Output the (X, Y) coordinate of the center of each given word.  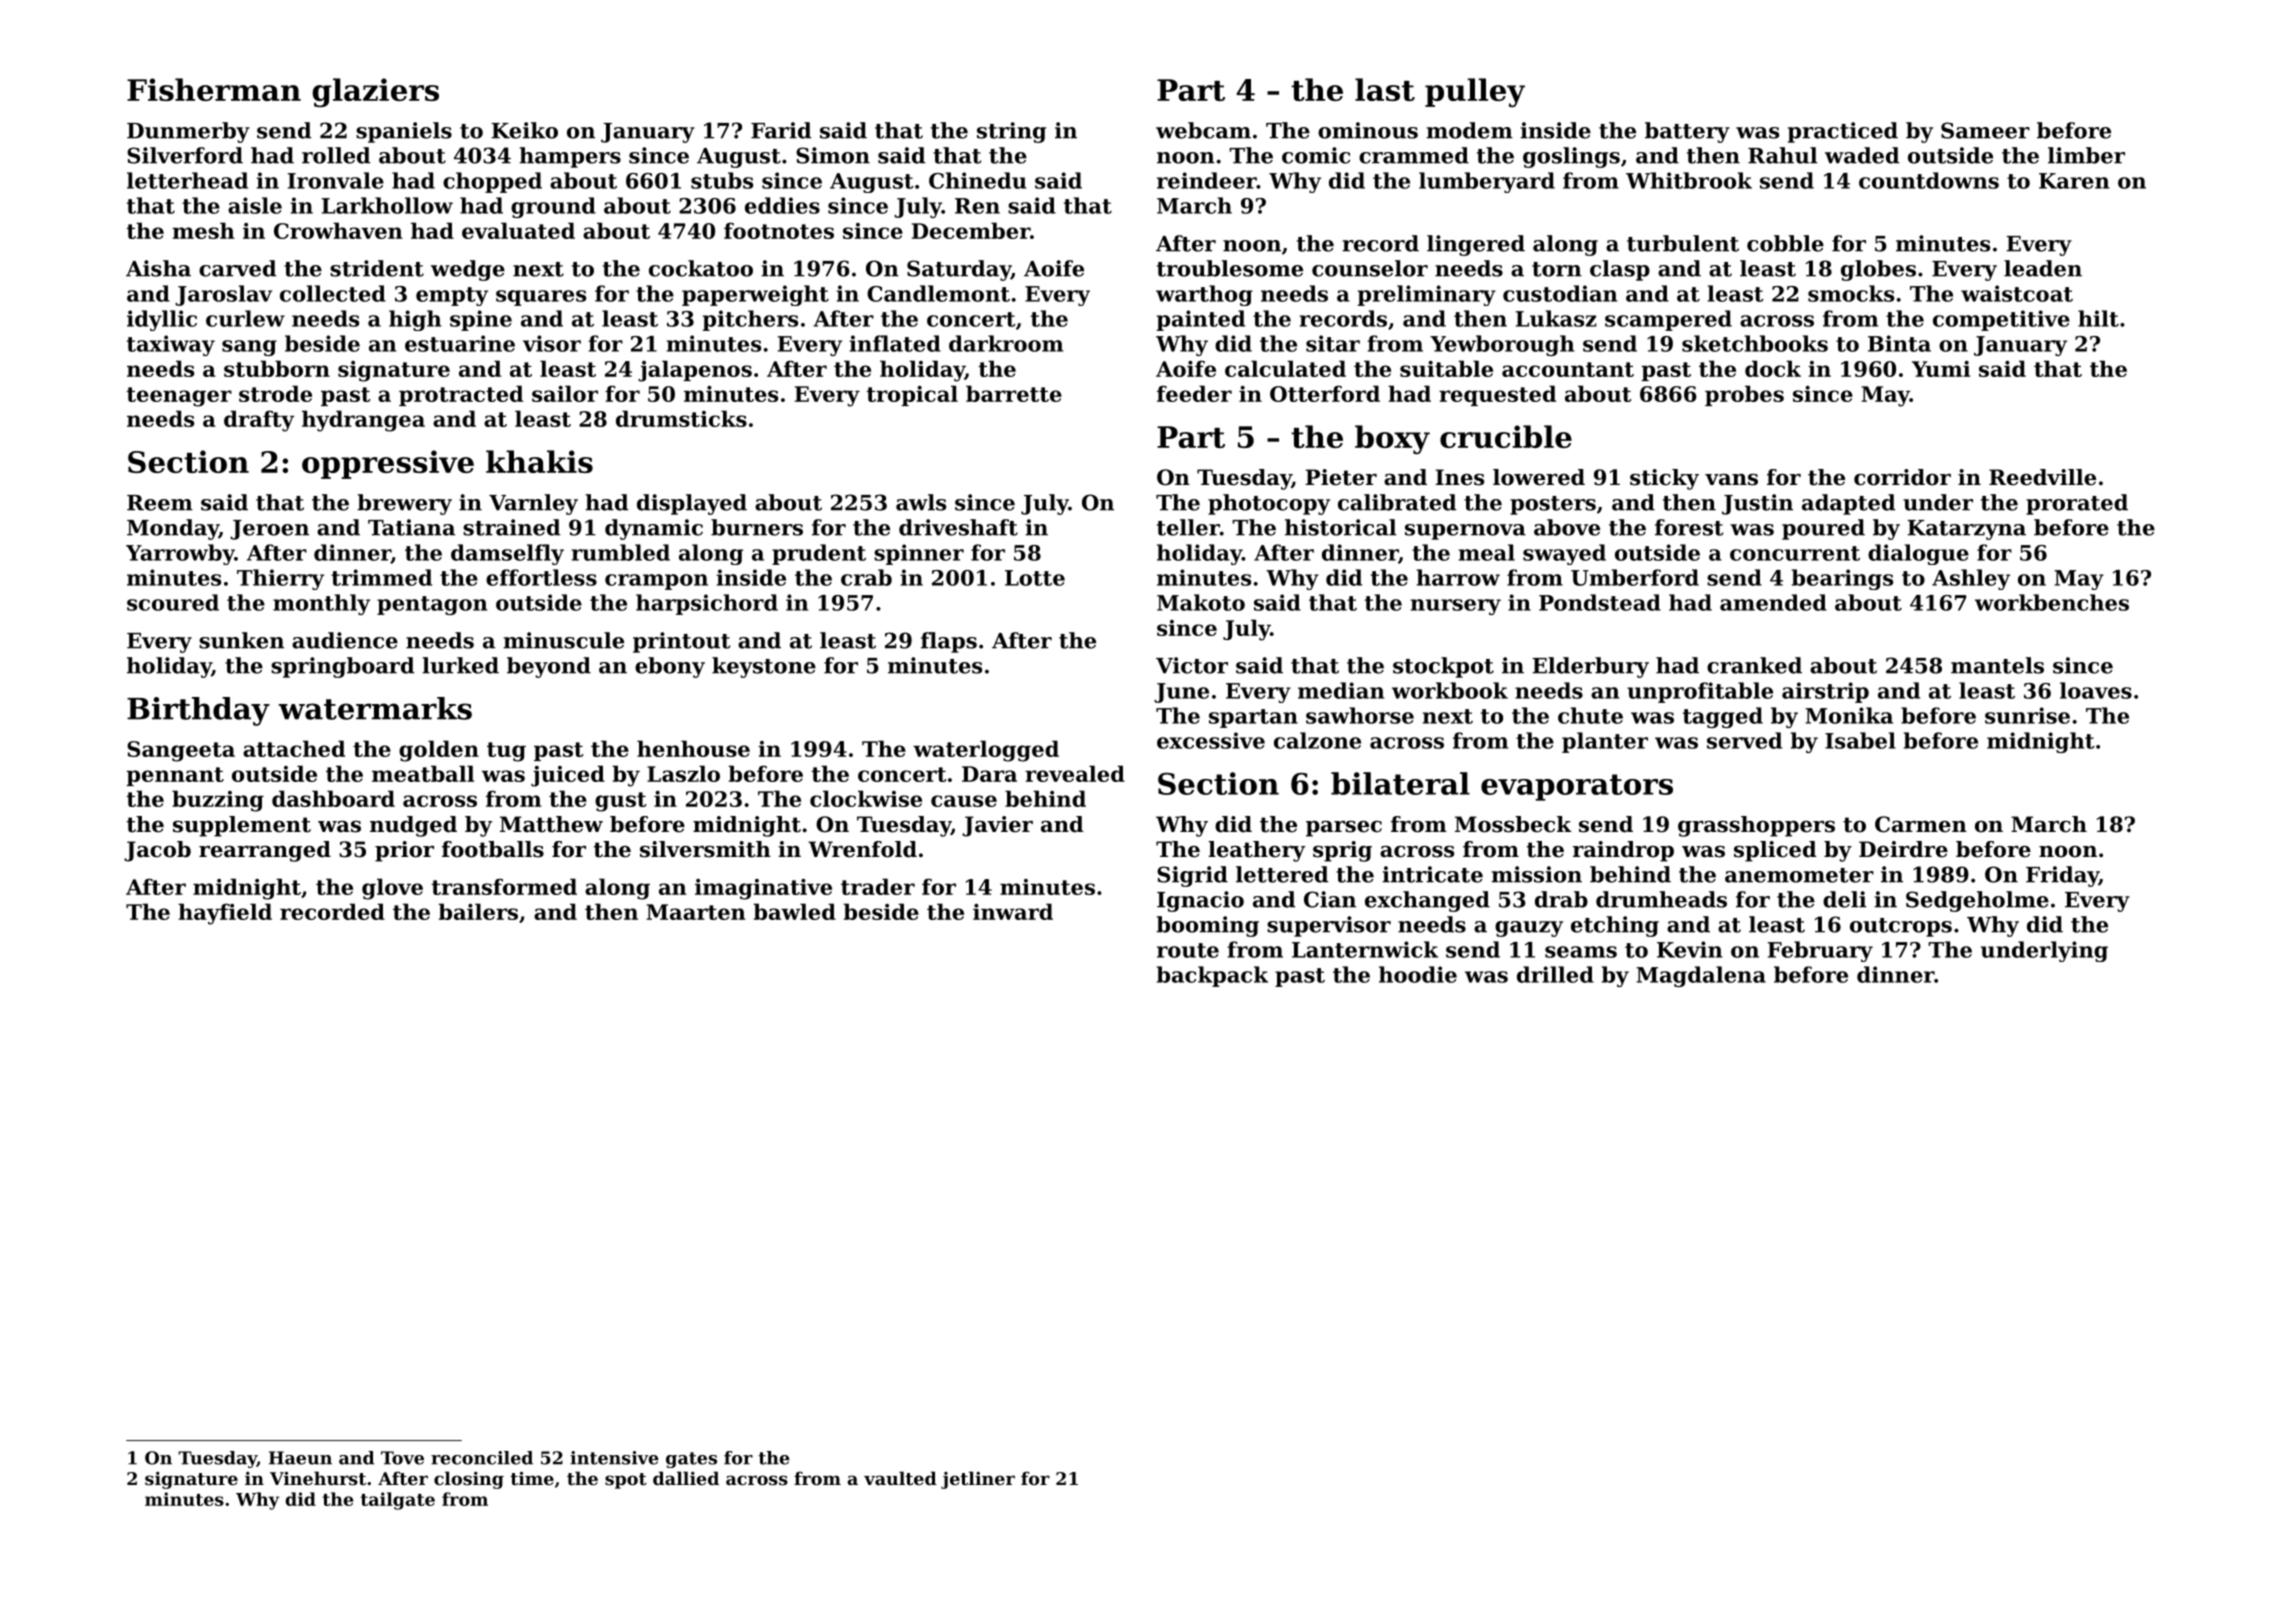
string (1011, 132)
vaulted (900, 1478)
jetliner (978, 1480)
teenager (179, 397)
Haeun (300, 1458)
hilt (2098, 318)
